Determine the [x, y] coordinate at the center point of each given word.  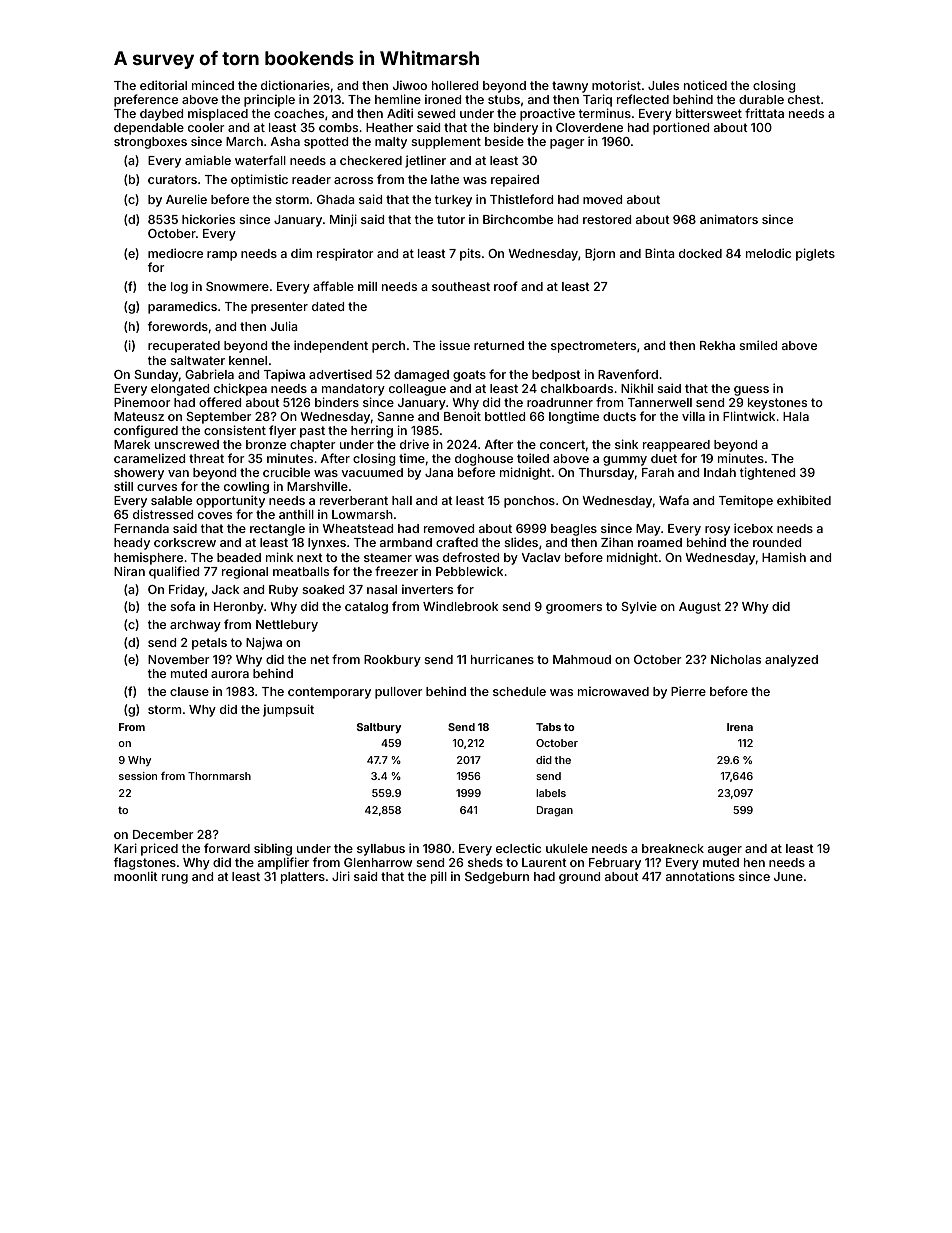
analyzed [791, 661]
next [310, 557]
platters [303, 878]
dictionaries [295, 85]
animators [729, 219]
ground [579, 878]
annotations [700, 876]
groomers [574, 609]
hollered [455, 85]
